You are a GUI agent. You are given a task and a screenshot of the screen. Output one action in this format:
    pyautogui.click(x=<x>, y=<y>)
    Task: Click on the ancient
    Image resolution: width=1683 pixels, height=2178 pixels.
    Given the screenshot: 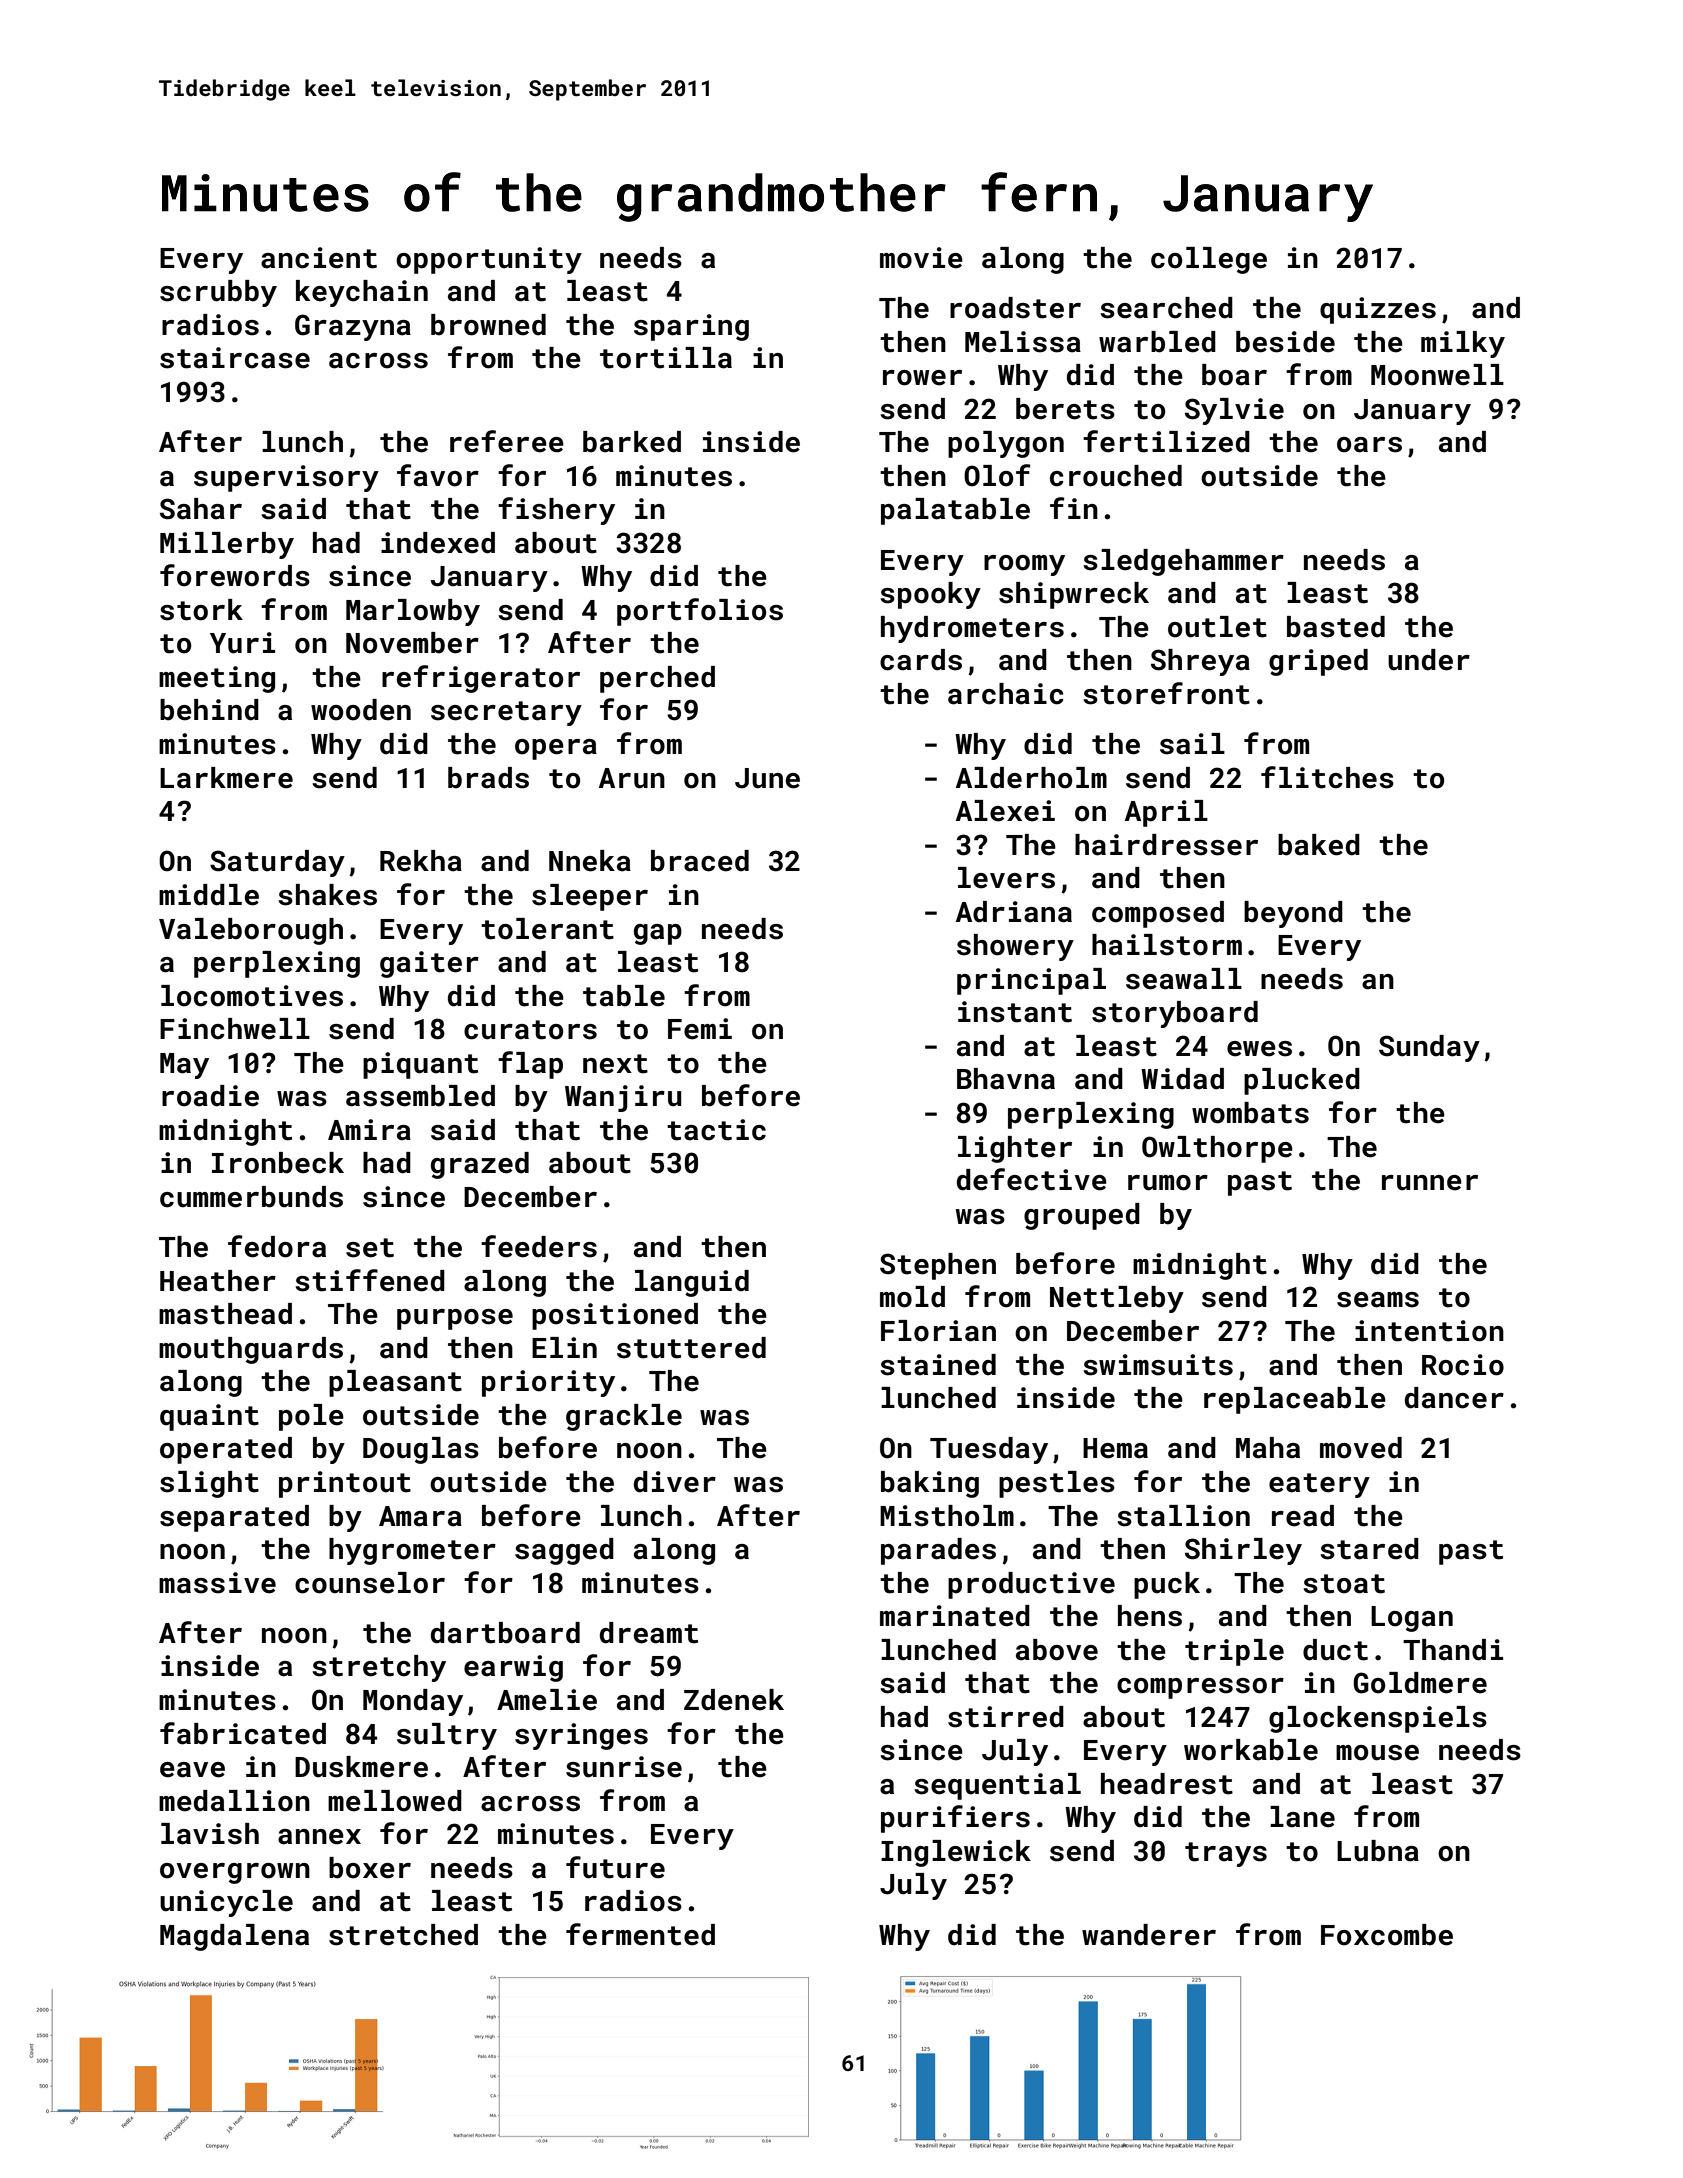 What is the action you would take?
    pyautogui.click(x=319, y=258)
